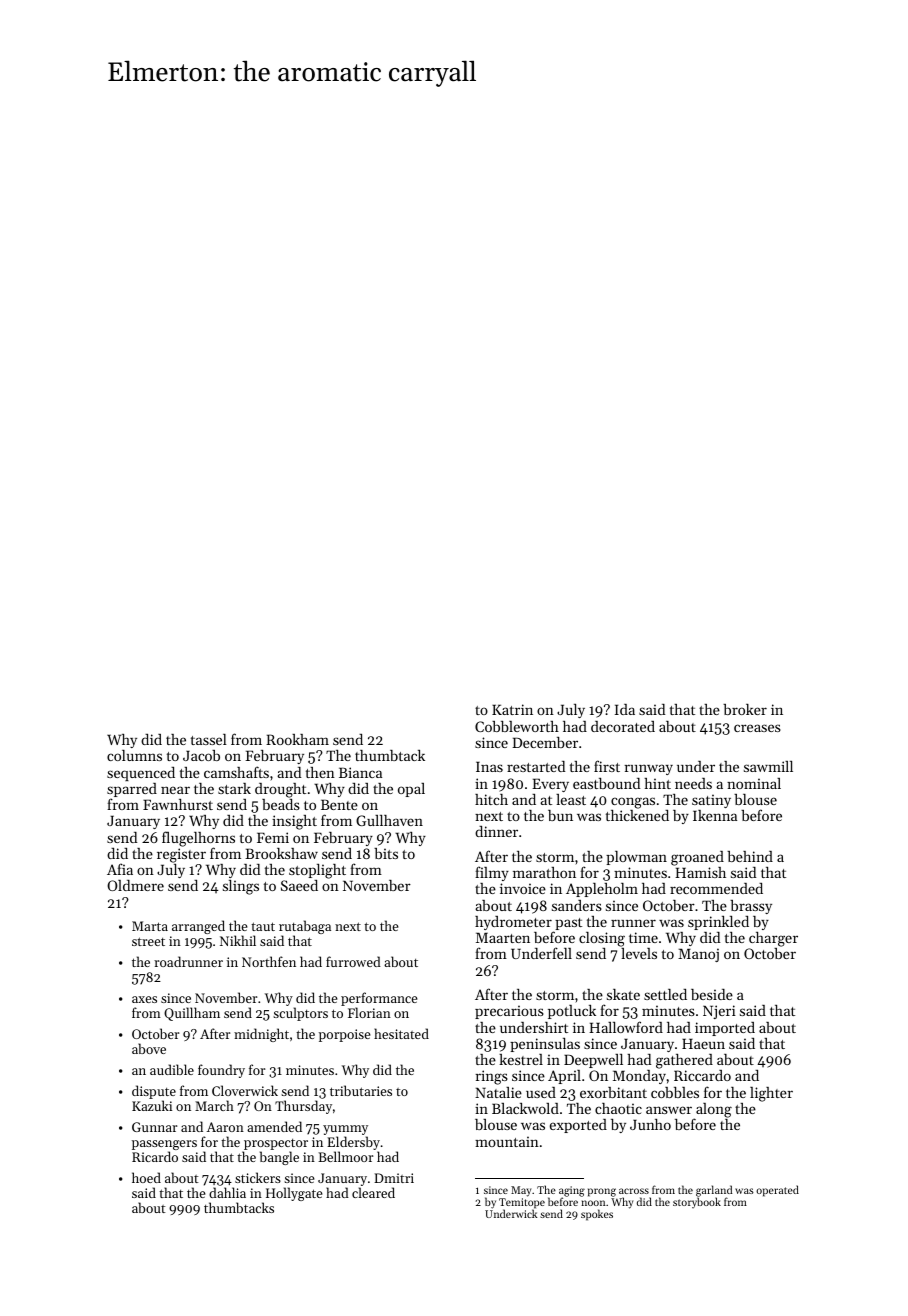 The image size is (908, 1316). I want to click on Inas, so click(489, 766).
